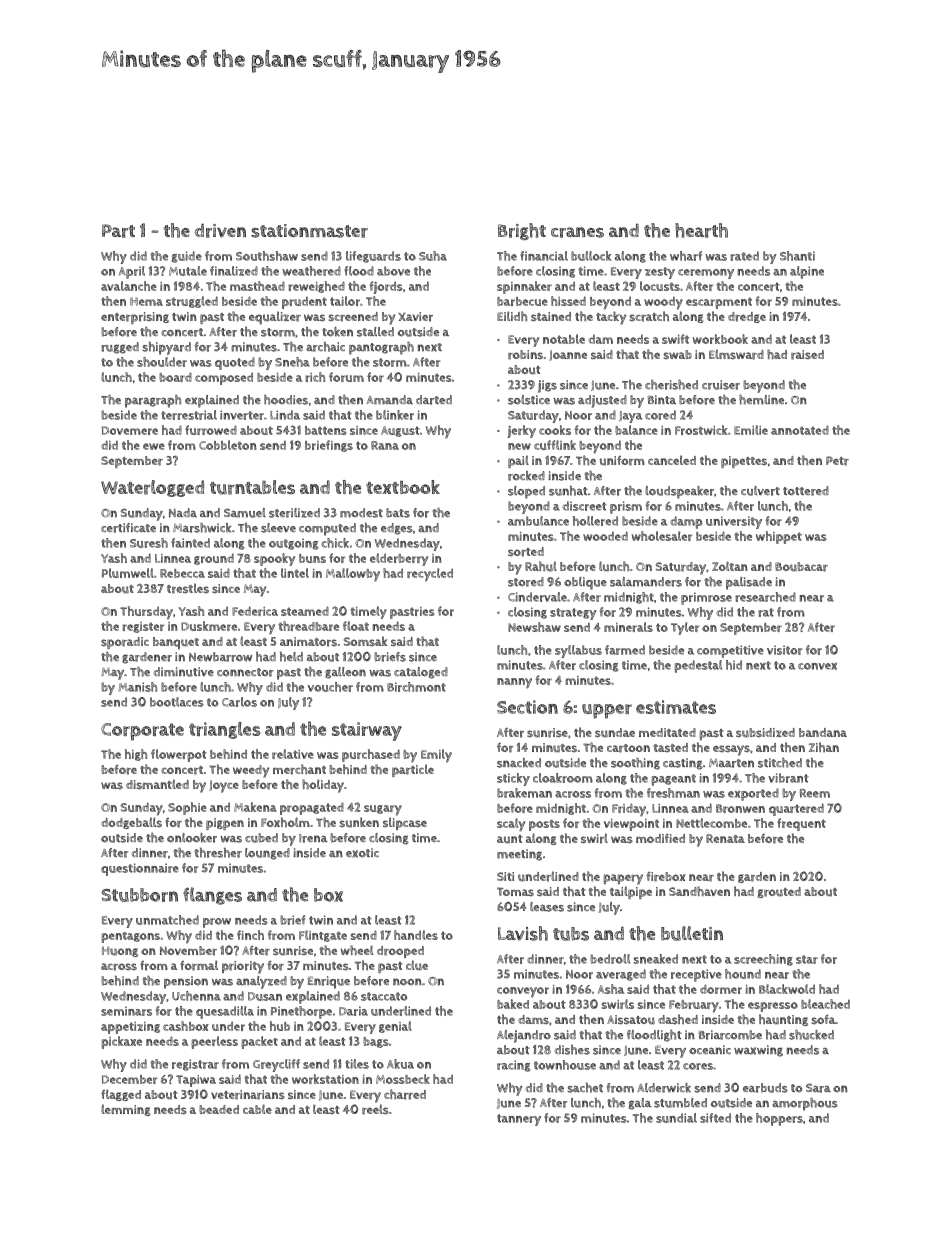 The height and width of the screenshot is (1233, 952). Describe the element at coordinates (416, 935) in the screenshot. I see `handles` at that location.
